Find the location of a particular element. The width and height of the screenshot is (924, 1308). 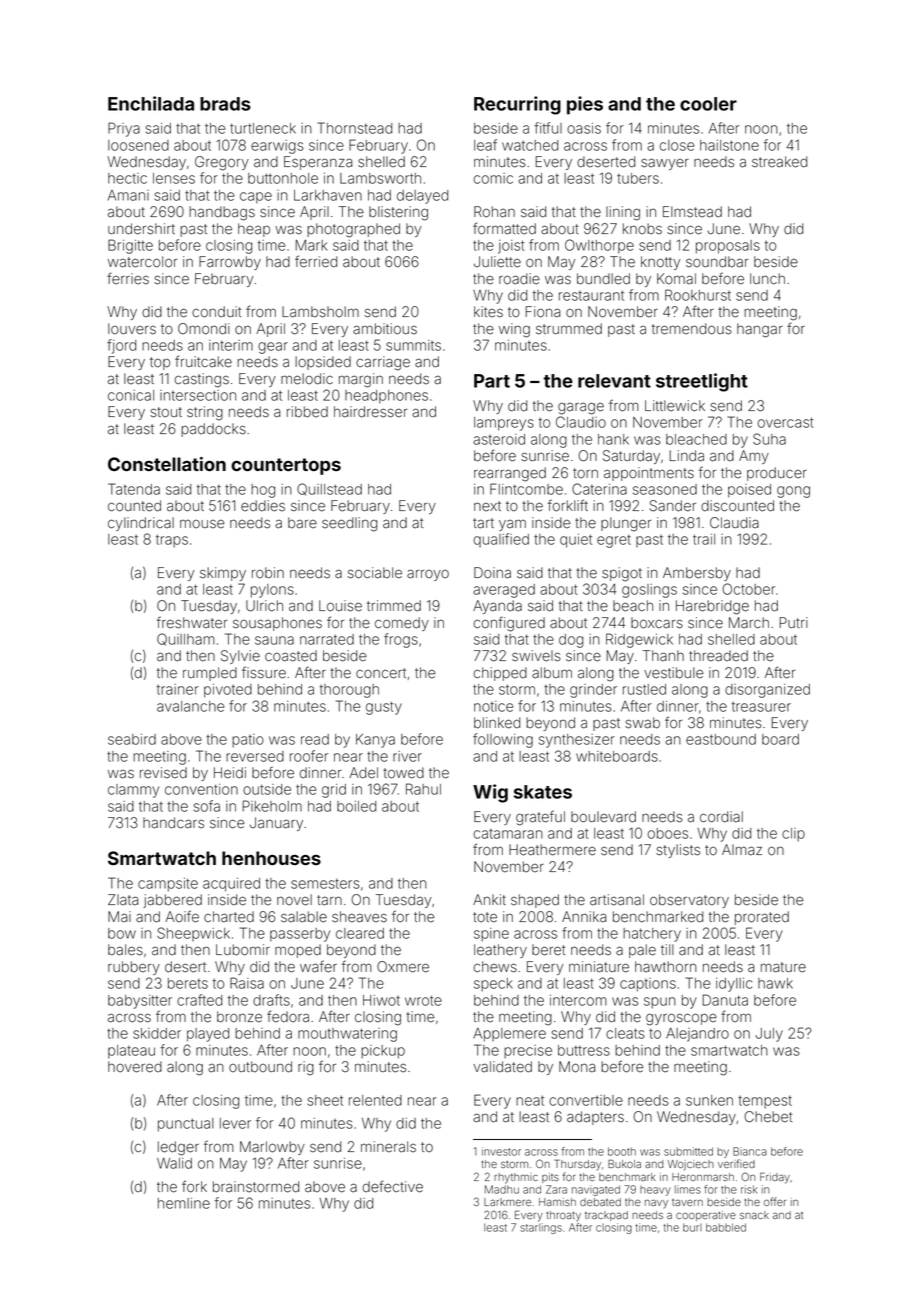

pies is located at coordinates (585, 105).
